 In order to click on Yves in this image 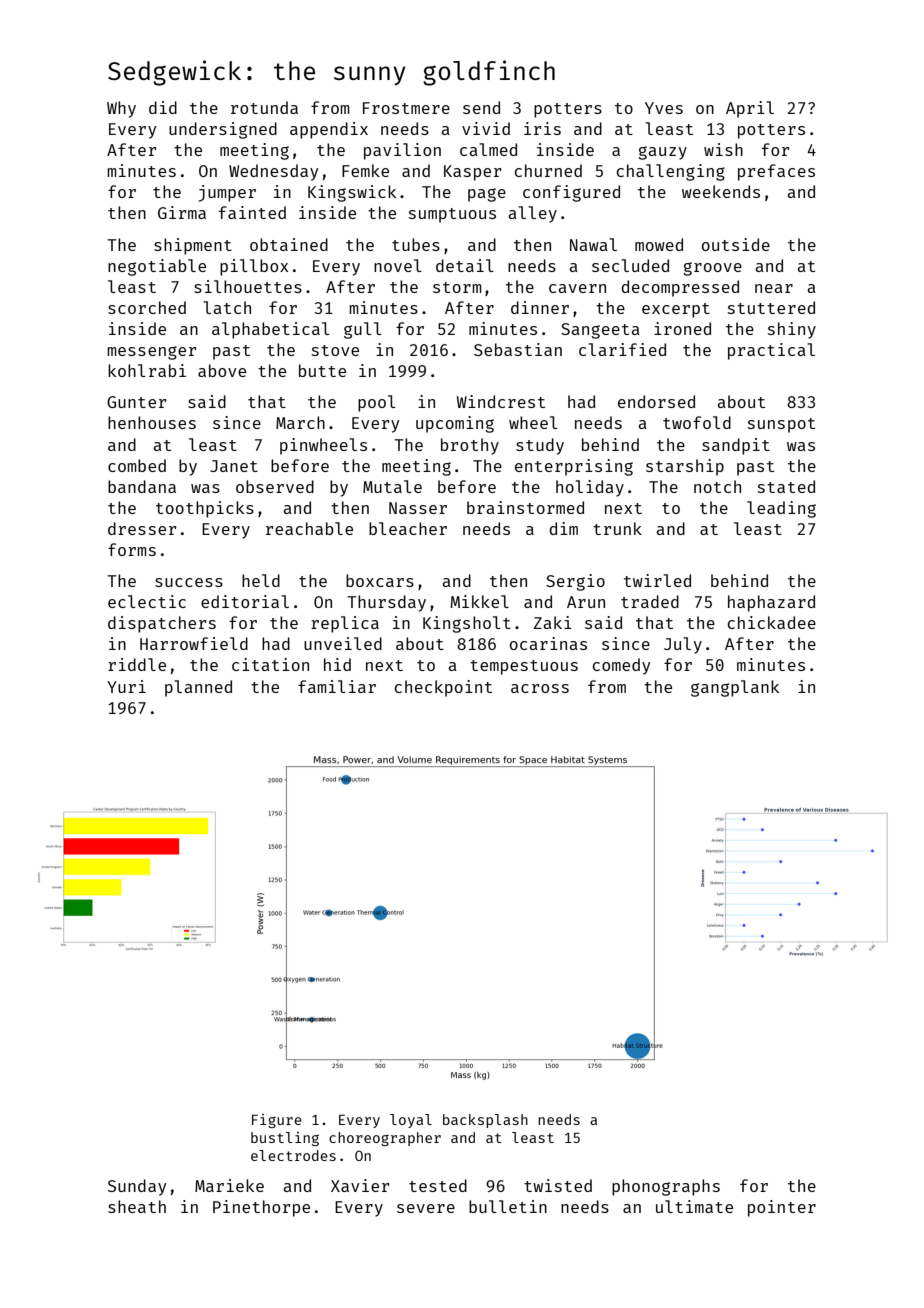, I will do `click(664, 108)`.
